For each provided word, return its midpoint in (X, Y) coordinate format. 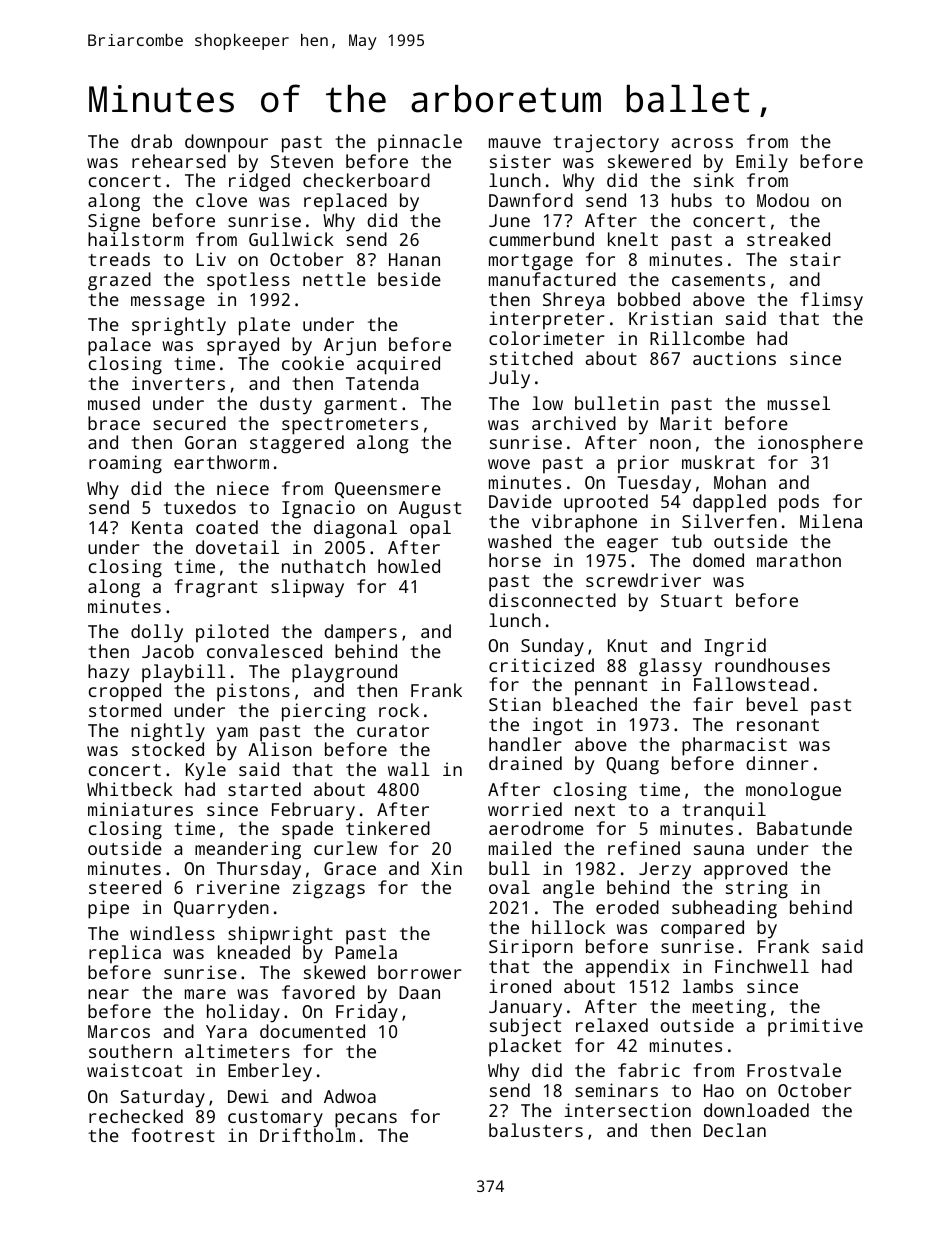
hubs (692, 200)
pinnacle (420, 143)
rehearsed (179, 161)
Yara (226, 1031)
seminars (616, 1090)
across (702, 143)
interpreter (546, 320)
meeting (729, 1008)
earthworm (221, 462)
